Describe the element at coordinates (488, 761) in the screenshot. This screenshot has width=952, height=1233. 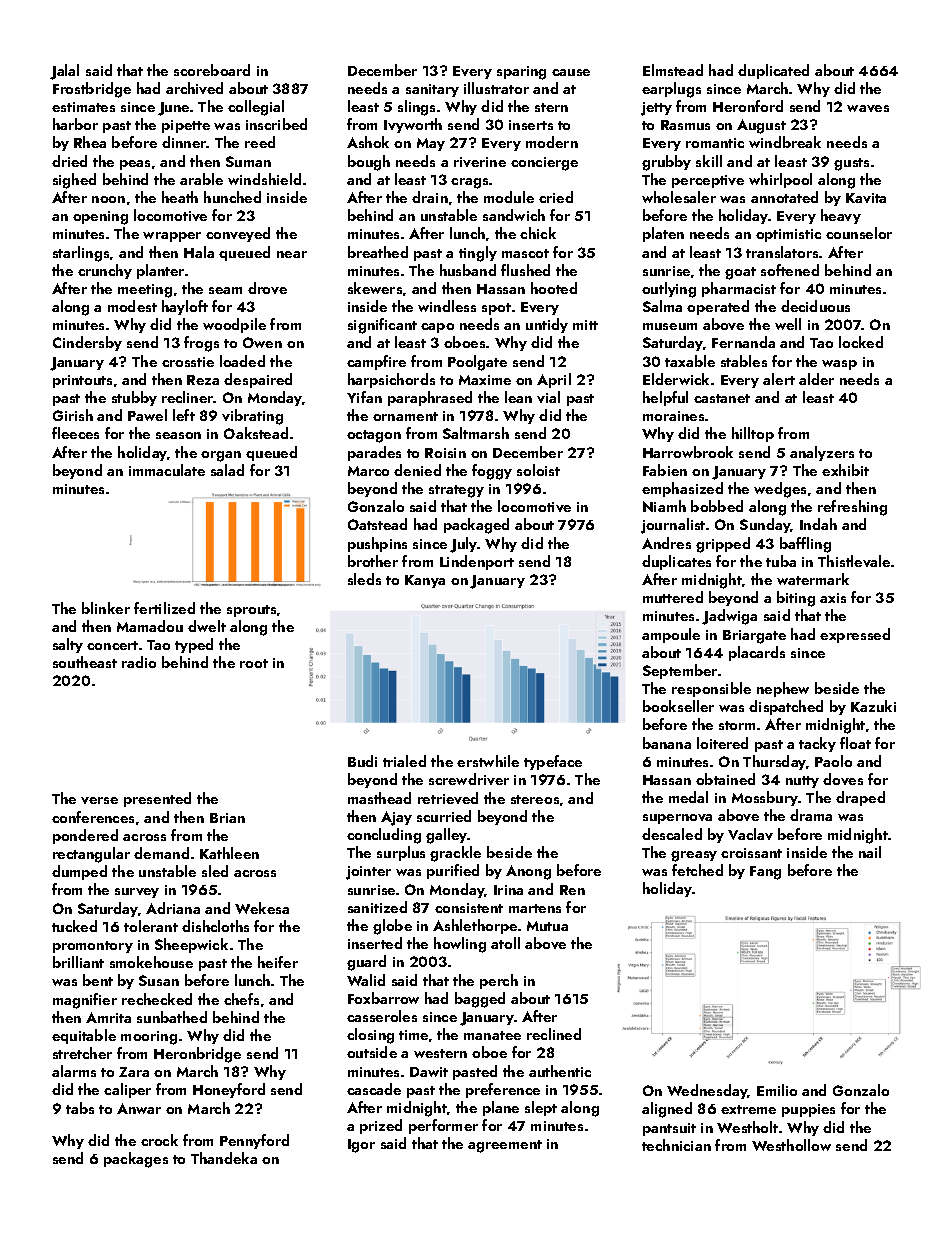
I see `erstwhile` at that location.
